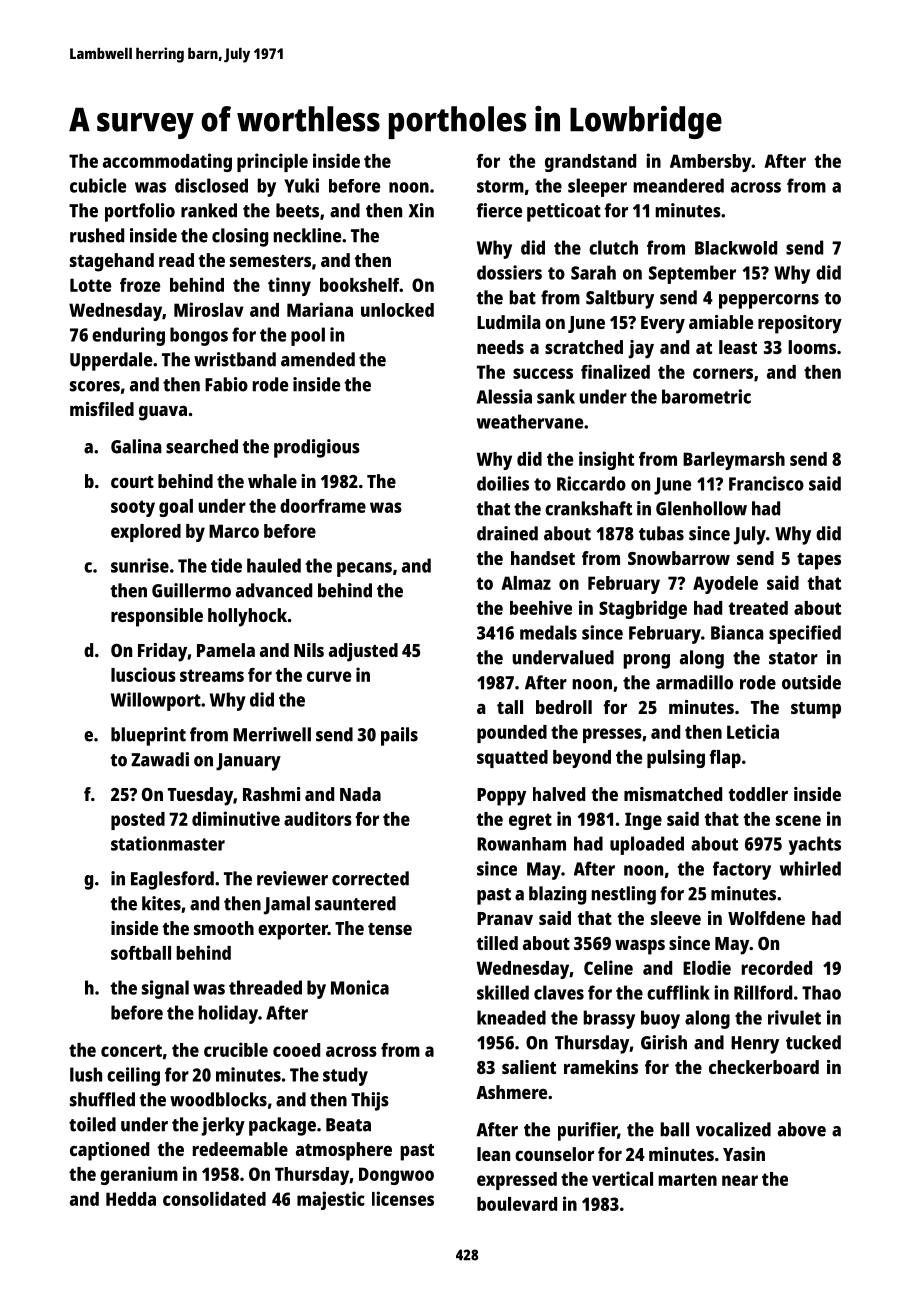 The image size is (911, 1294). Describe the element at coordinates (608, 967) in the document. I see `Celine` at that location.
